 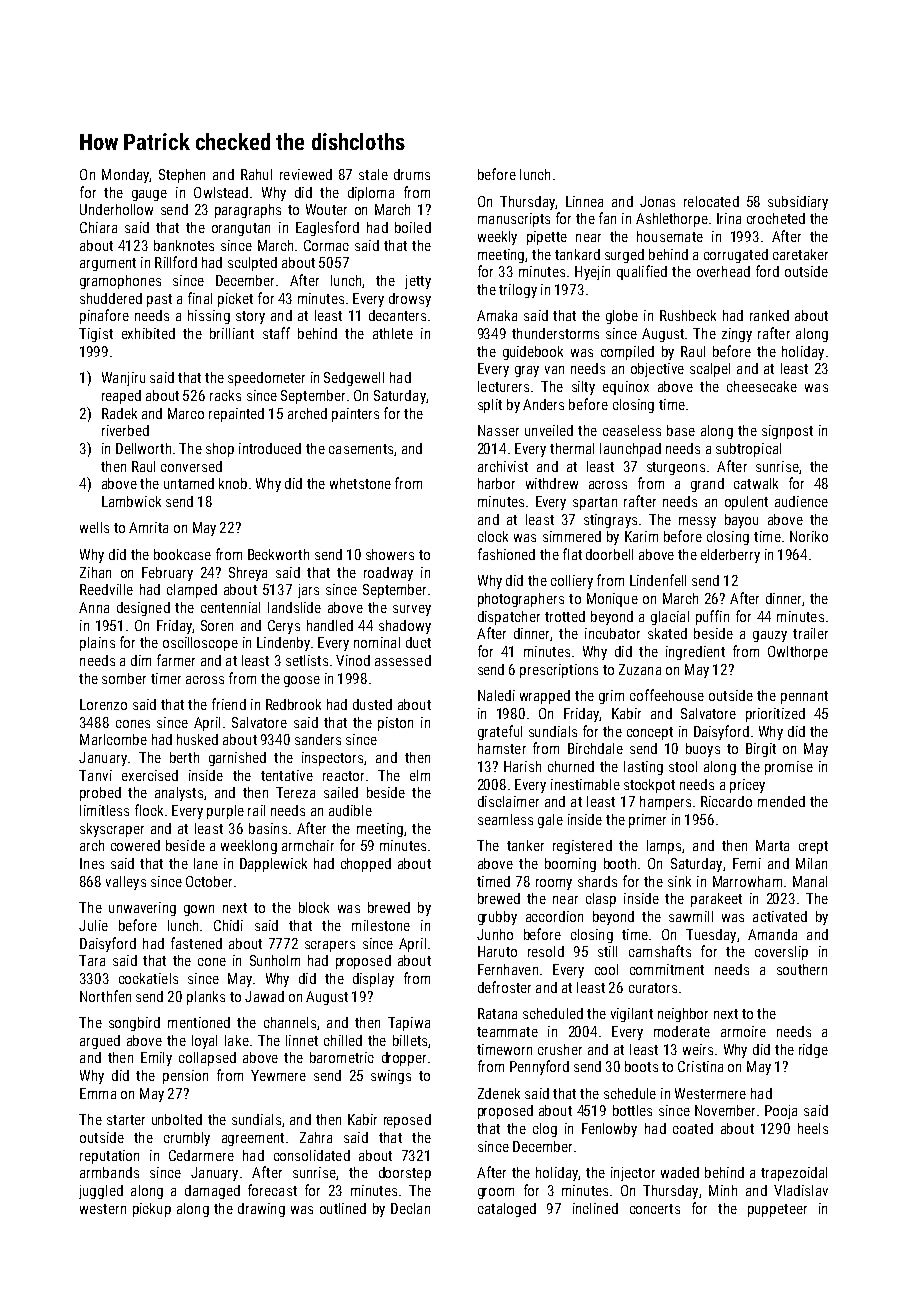 I want to click on clog, so click(x=545, y=1130).
